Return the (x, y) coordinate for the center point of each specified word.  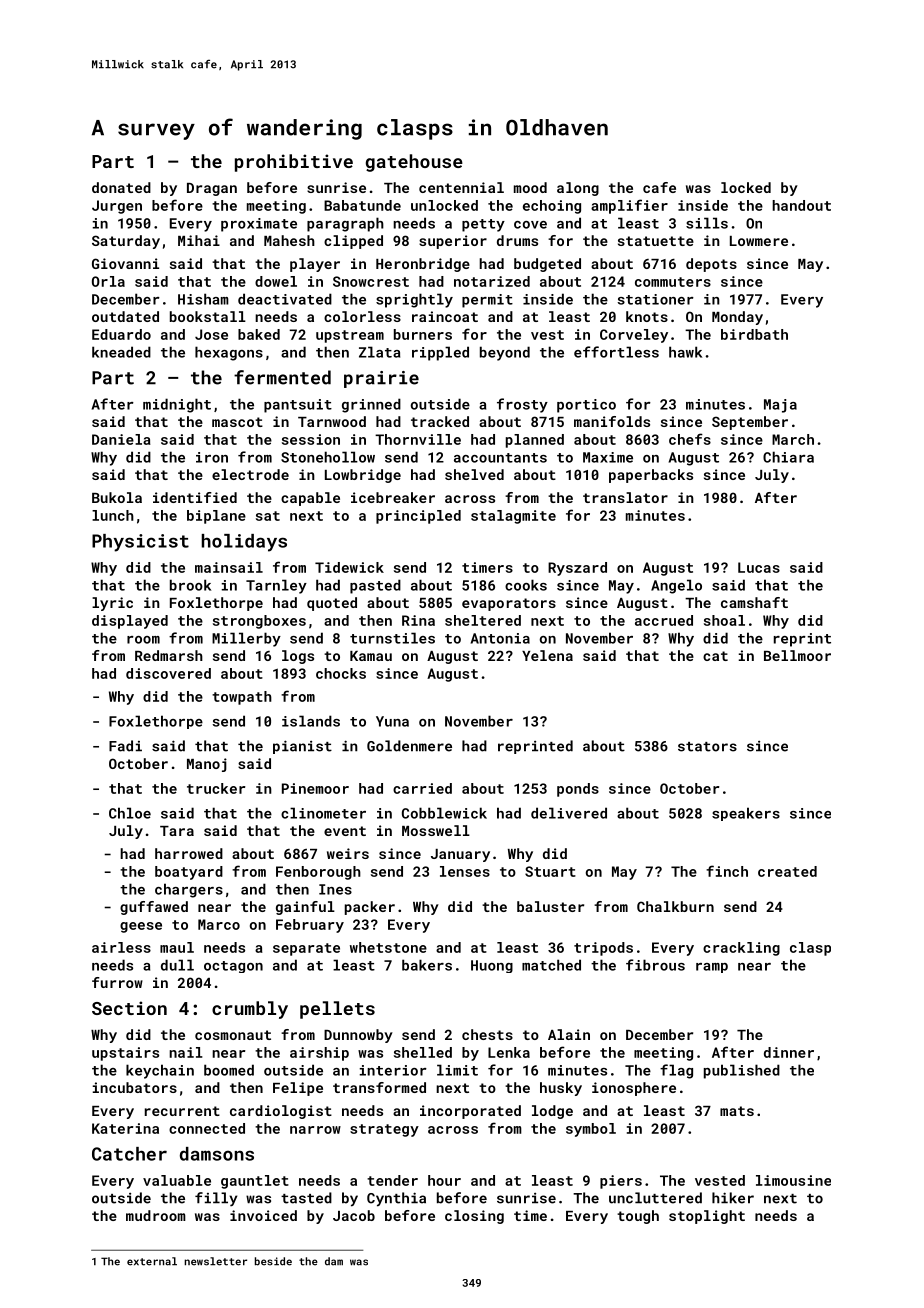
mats (737, 1111)
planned (535, 441)
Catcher (129, 1154)
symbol (591, 1130)
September (750, 423)
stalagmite (513, 517)
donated (121, 187)
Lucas (759, 567)
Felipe (298, 1089)
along (578, 189)
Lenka (509, 1052)
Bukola (117, 497)
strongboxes (259, 622)
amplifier (629, 206)
